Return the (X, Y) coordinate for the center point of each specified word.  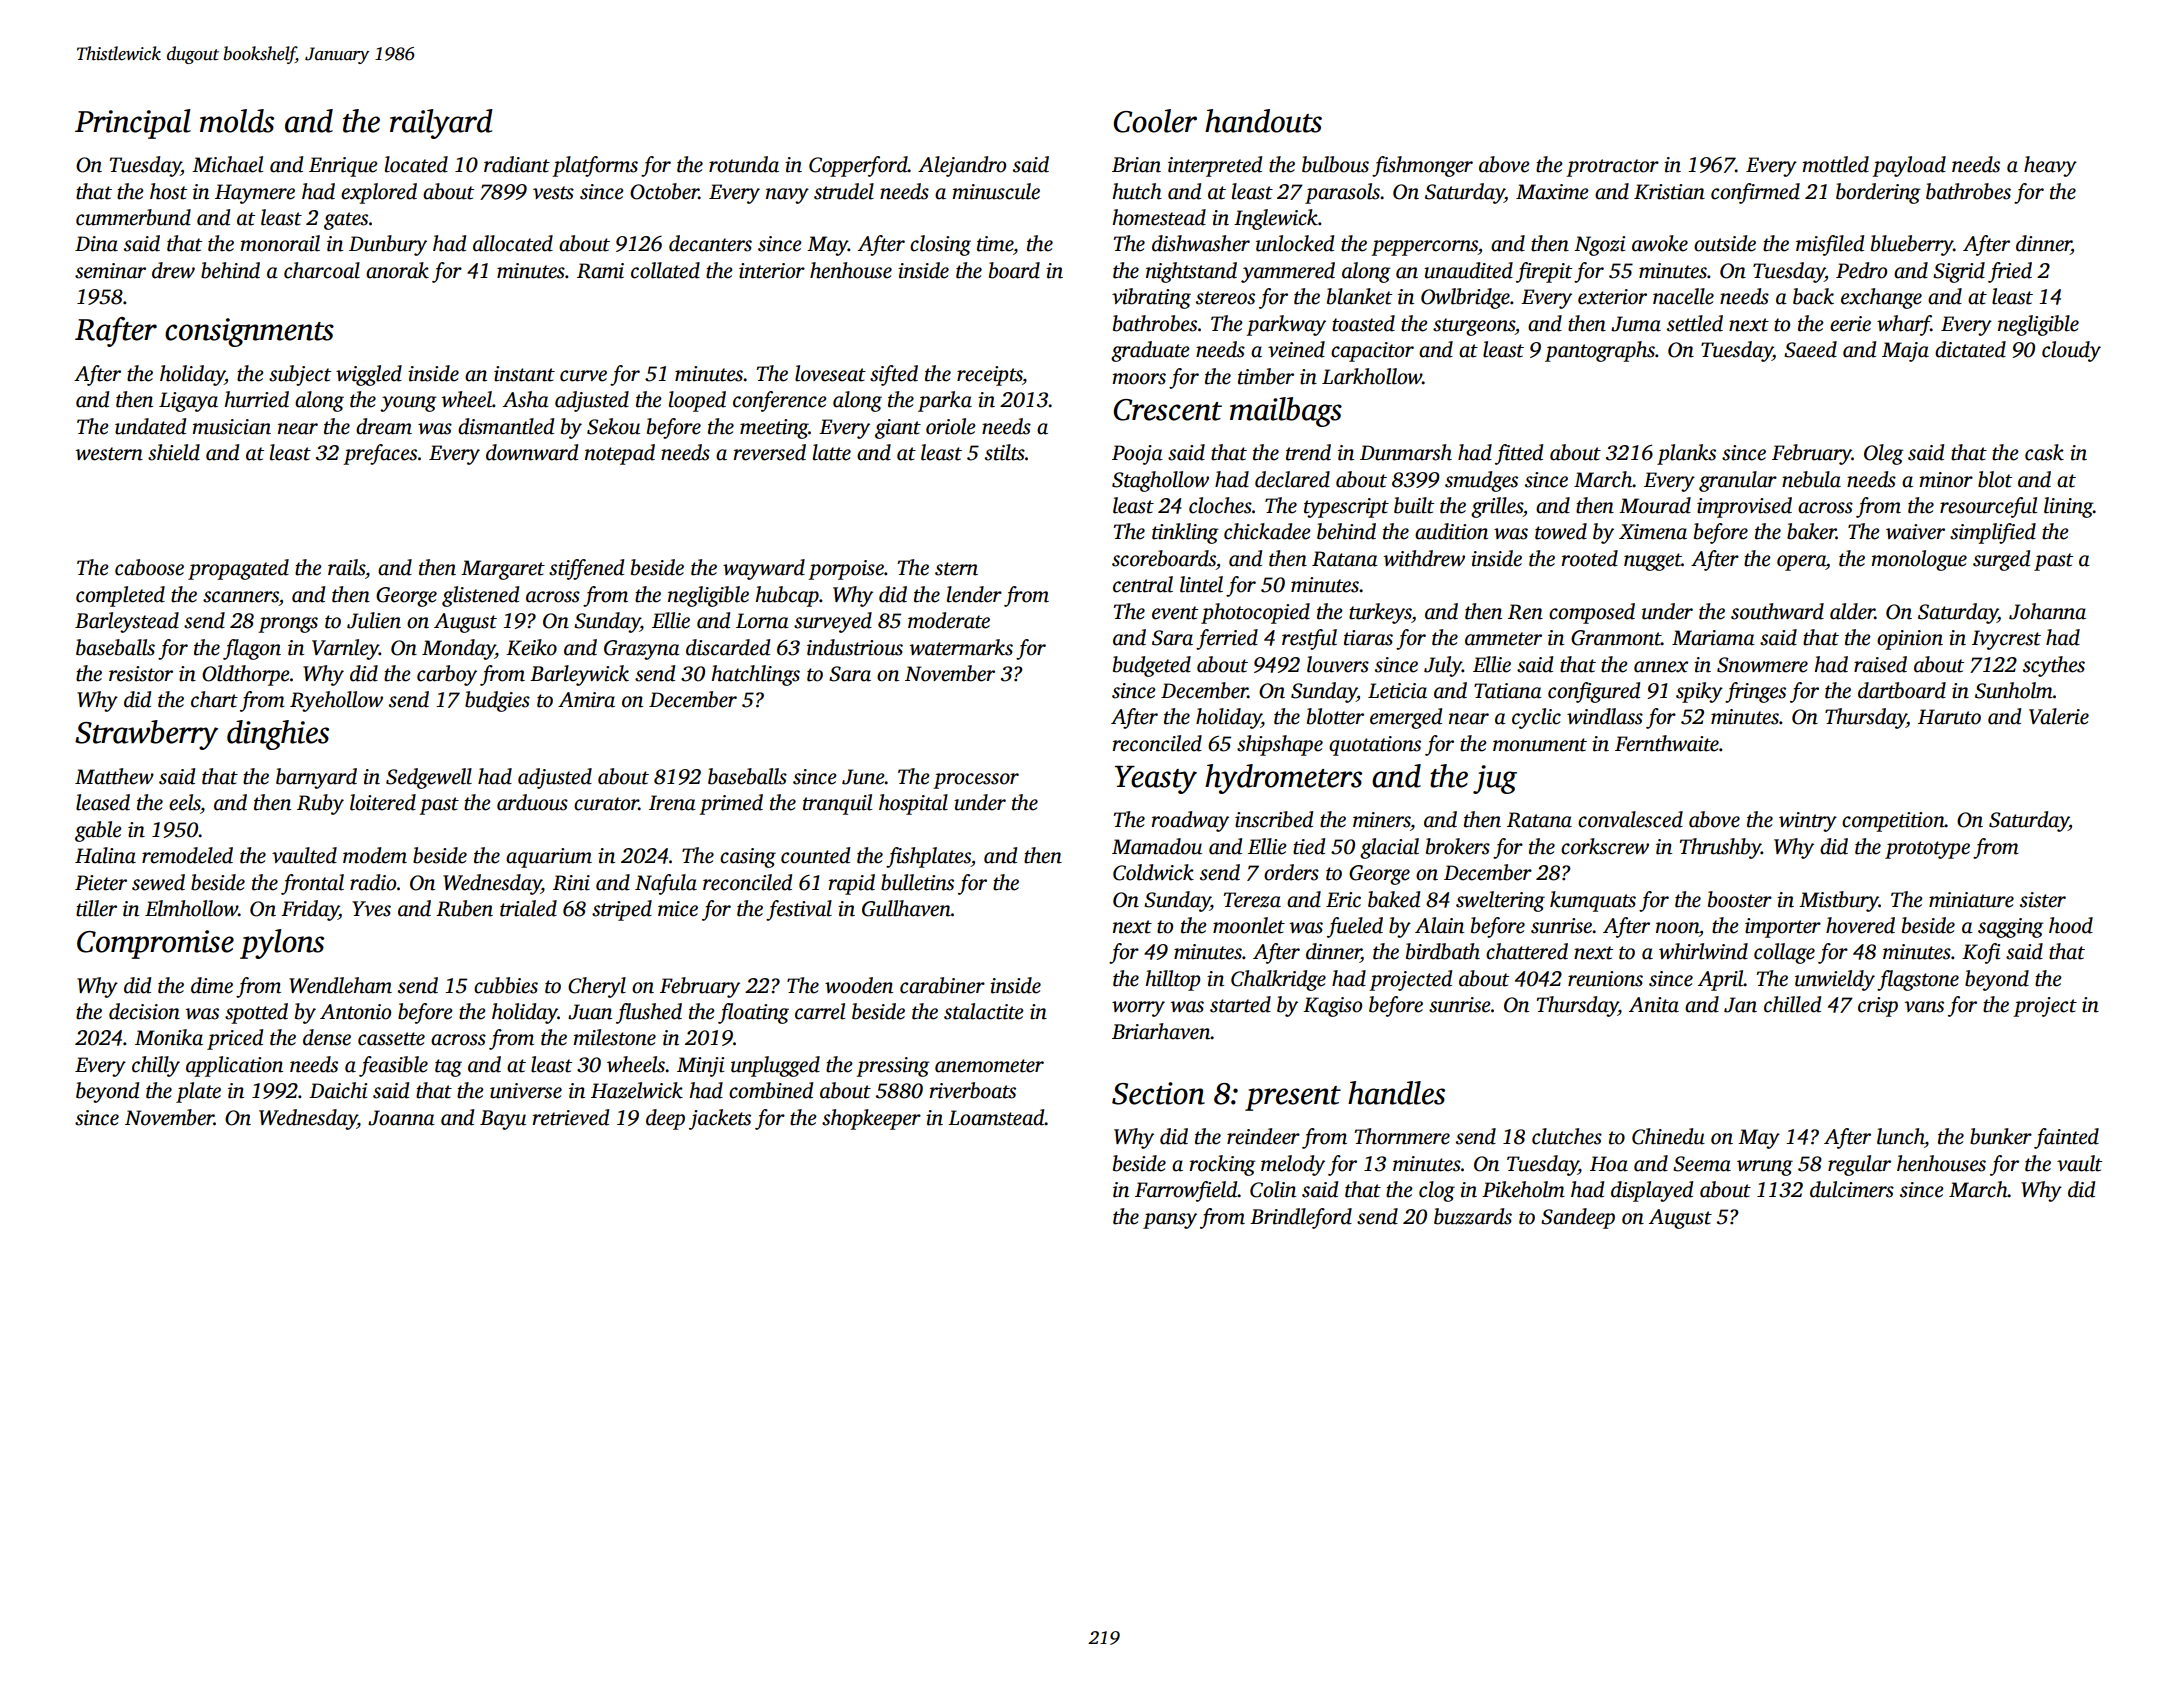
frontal (312, 884)
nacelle (1683, 296)
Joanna (401, 1118)
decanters (710, 243)
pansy (1170, 1221)
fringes (1755, 692)
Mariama (1713, 638)
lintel (1201, 584)
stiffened (586, 569)
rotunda (744, 164)
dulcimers (1852, 1189)
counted (815, 855)
